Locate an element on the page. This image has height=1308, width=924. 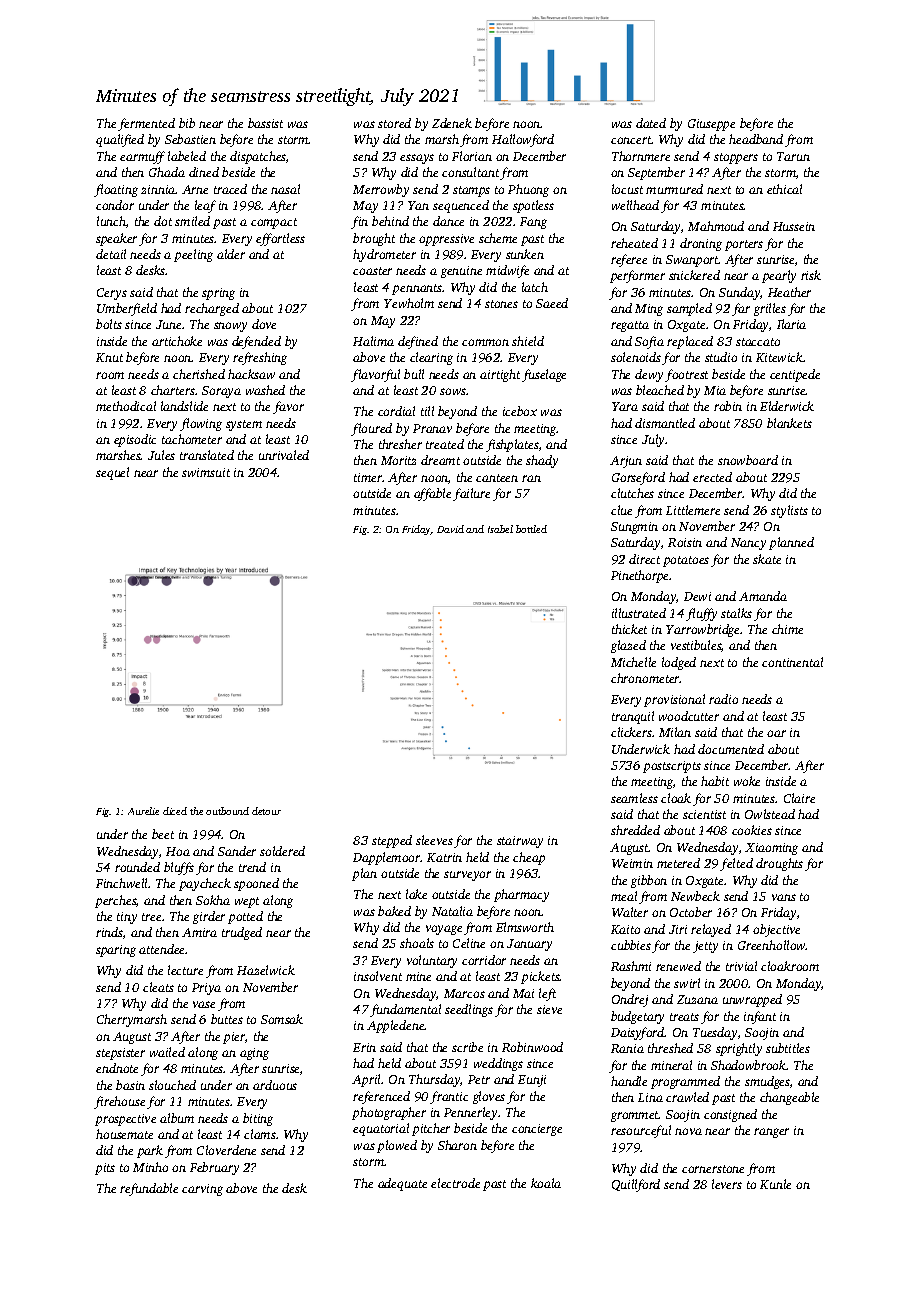
Amanda is located at coordinates (763, 596).
